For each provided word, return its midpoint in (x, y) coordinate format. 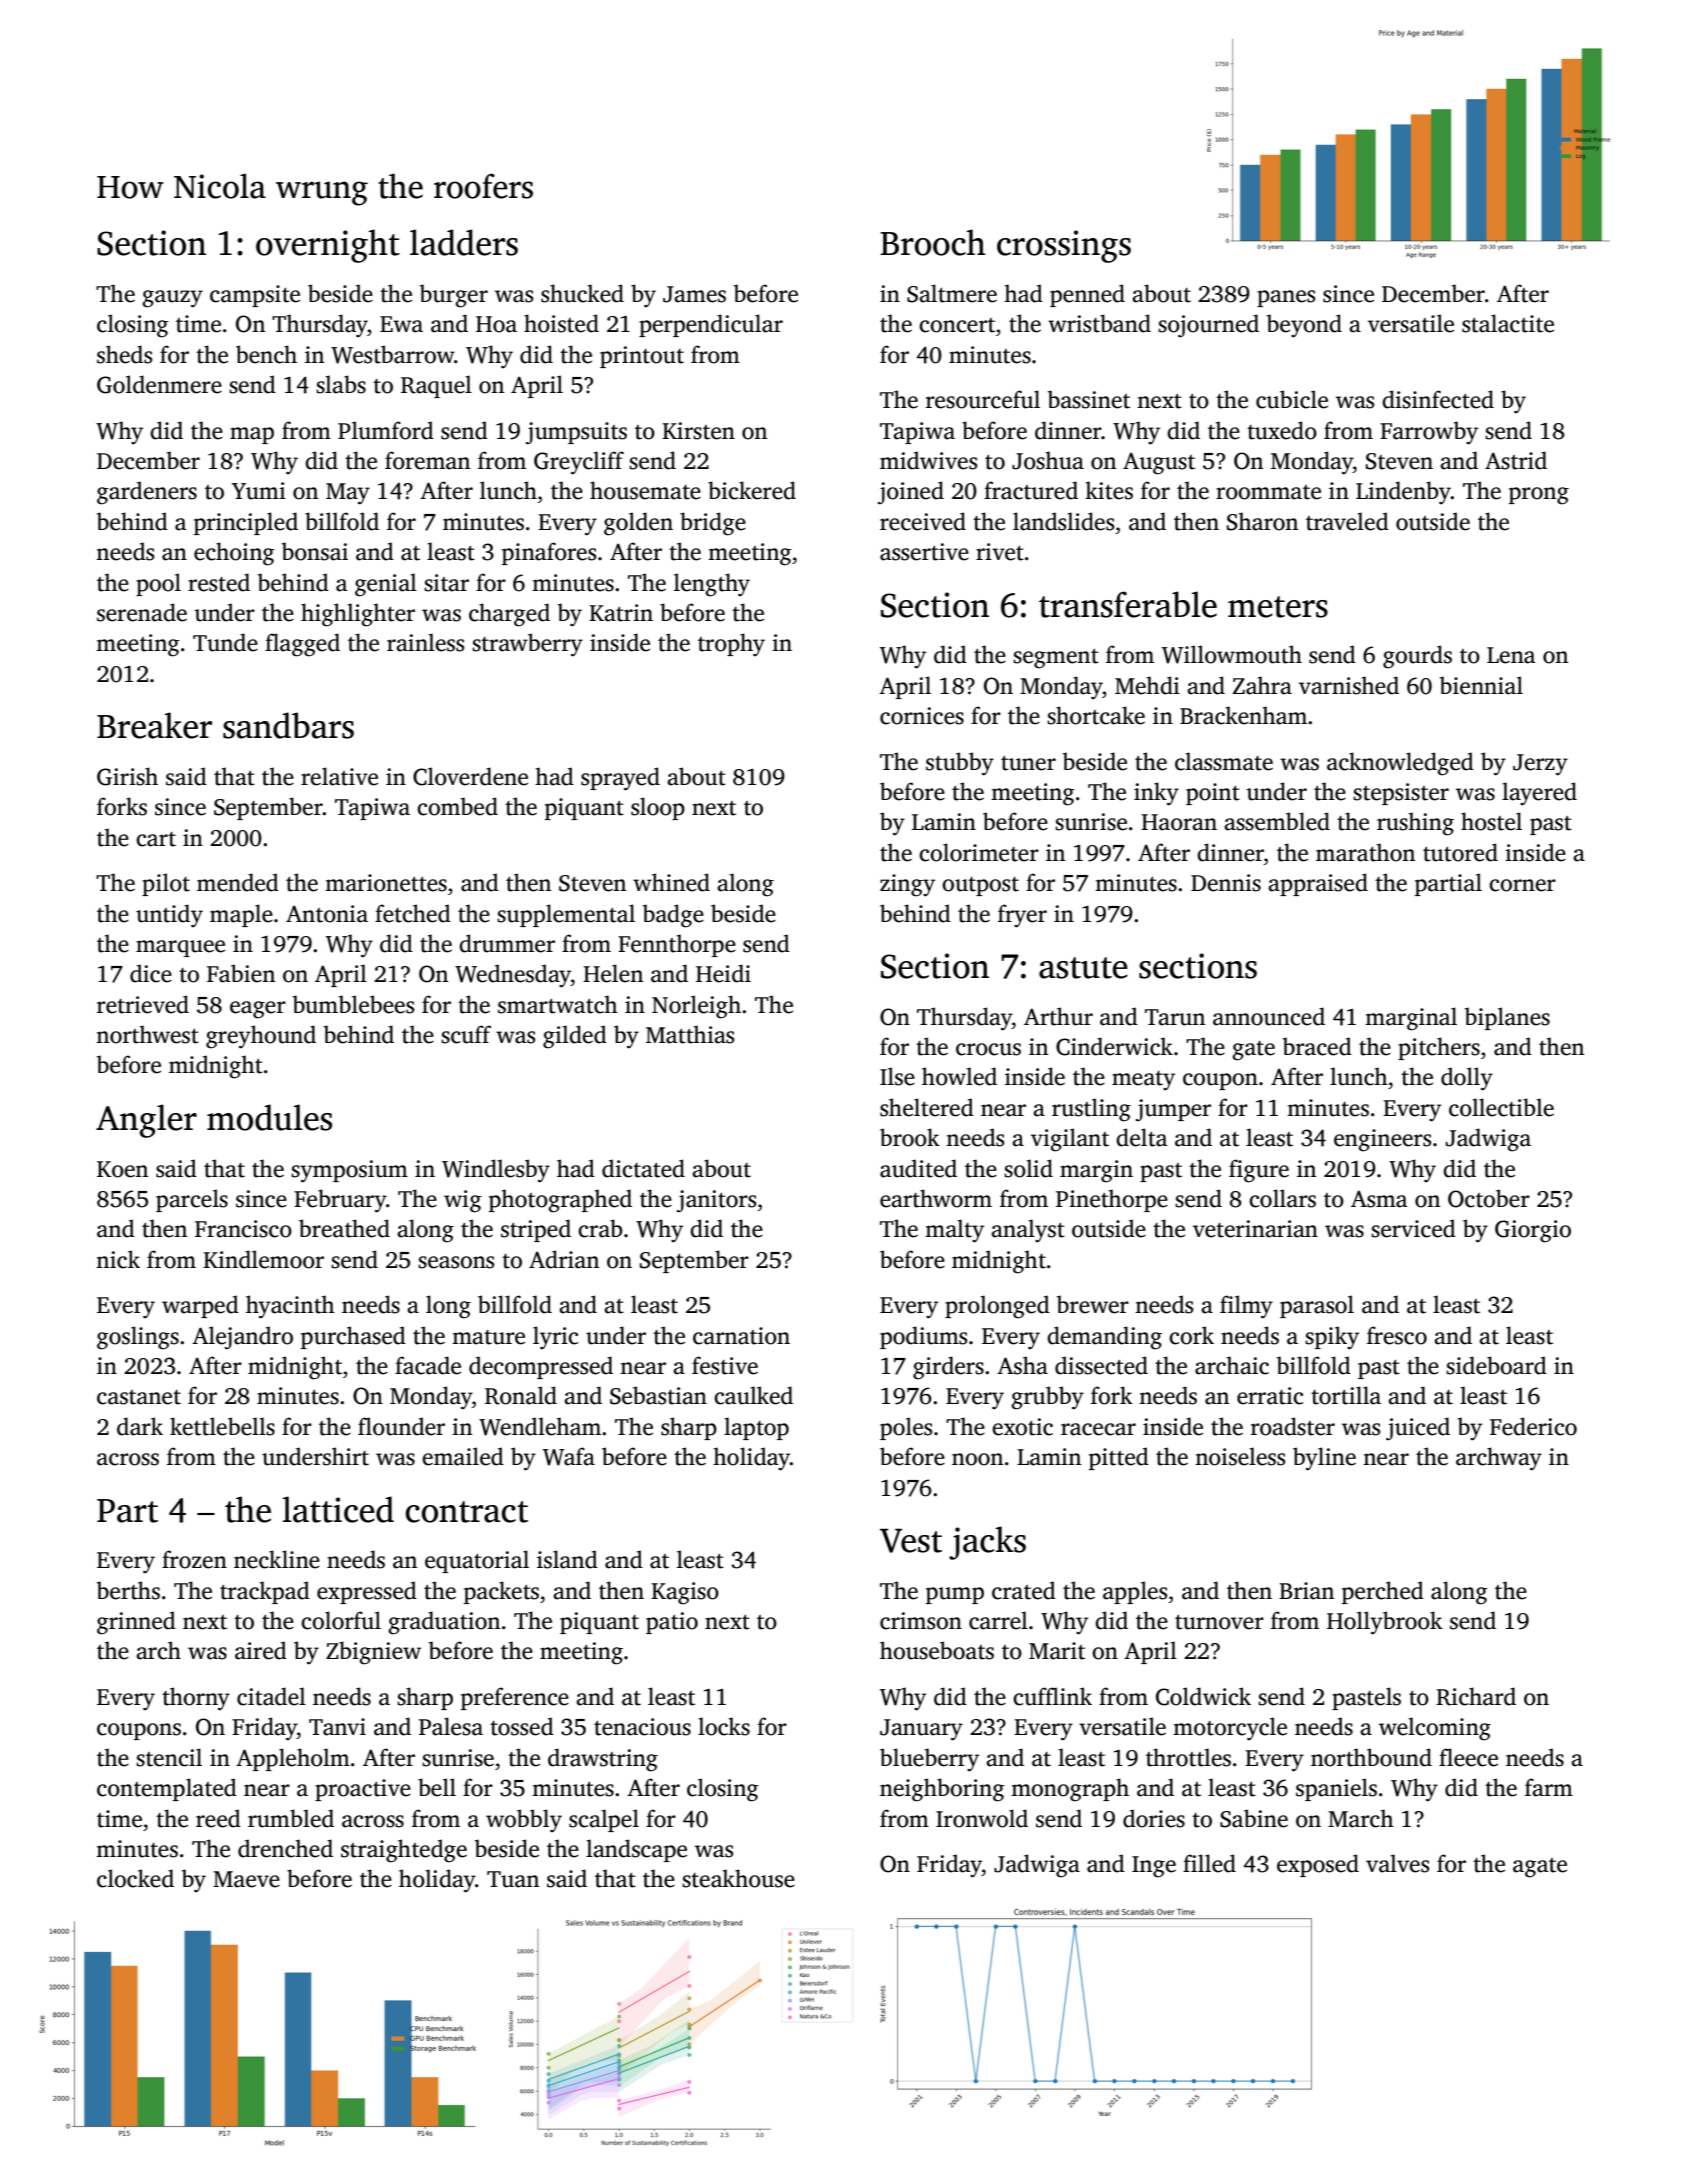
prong (1539, 496)
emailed (463, 1456)
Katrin (621, 613)
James (694, 294)
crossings (1064, 246)
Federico (1533, 1426)
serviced (1413, 1228)
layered (1539, 794)
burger (454, 296)
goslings (138, 1338)
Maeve (246, 1879)
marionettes (386, 883)
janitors (716, 1201)
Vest (911, 1541)
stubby (960, 764)
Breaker (154, 725)
